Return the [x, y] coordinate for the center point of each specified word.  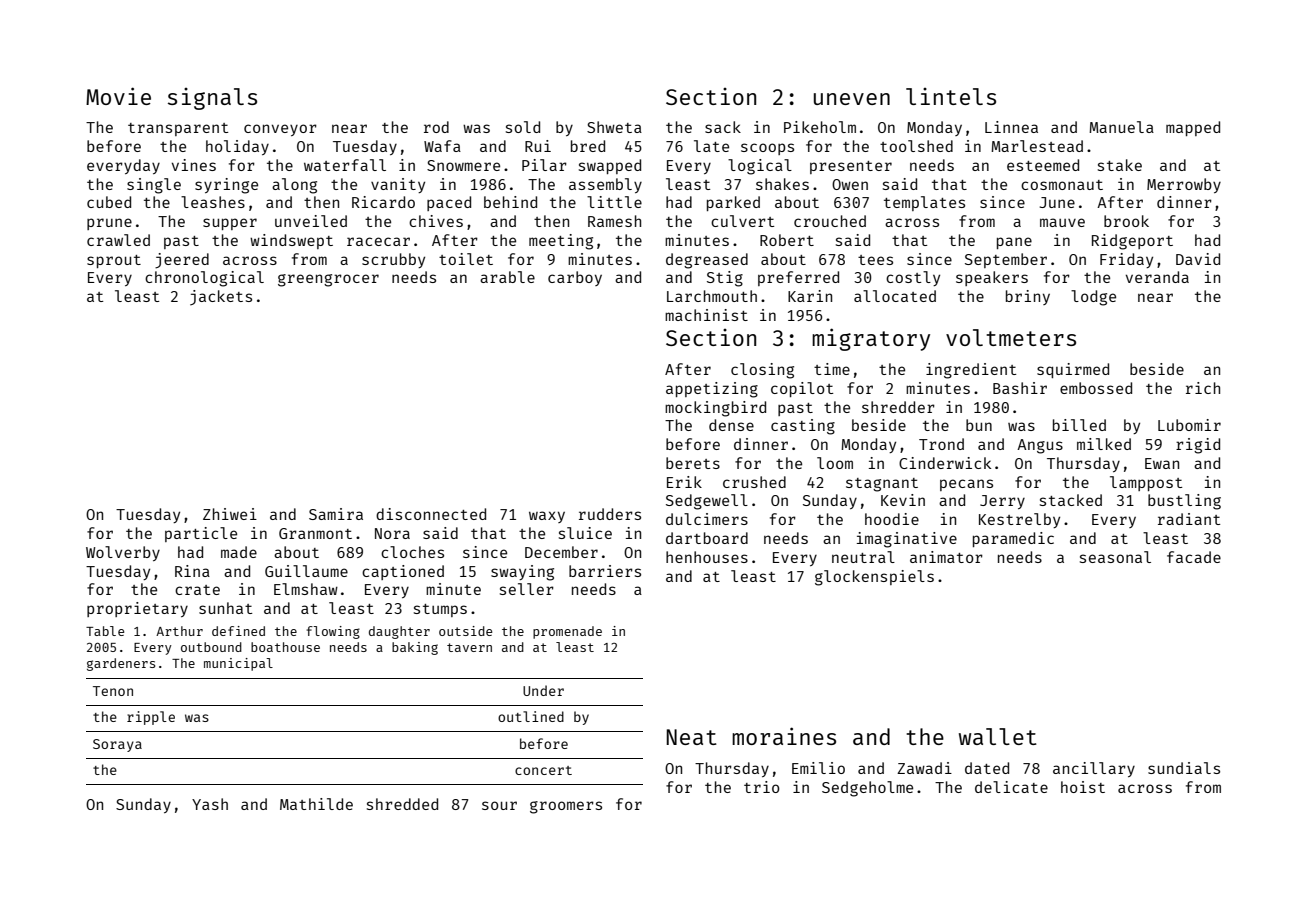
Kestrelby [1019, 520]
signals [212, 99]
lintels [951, 96]
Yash [210, 804]
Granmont [315, 533]
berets [693, 463]
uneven [852, 99]
